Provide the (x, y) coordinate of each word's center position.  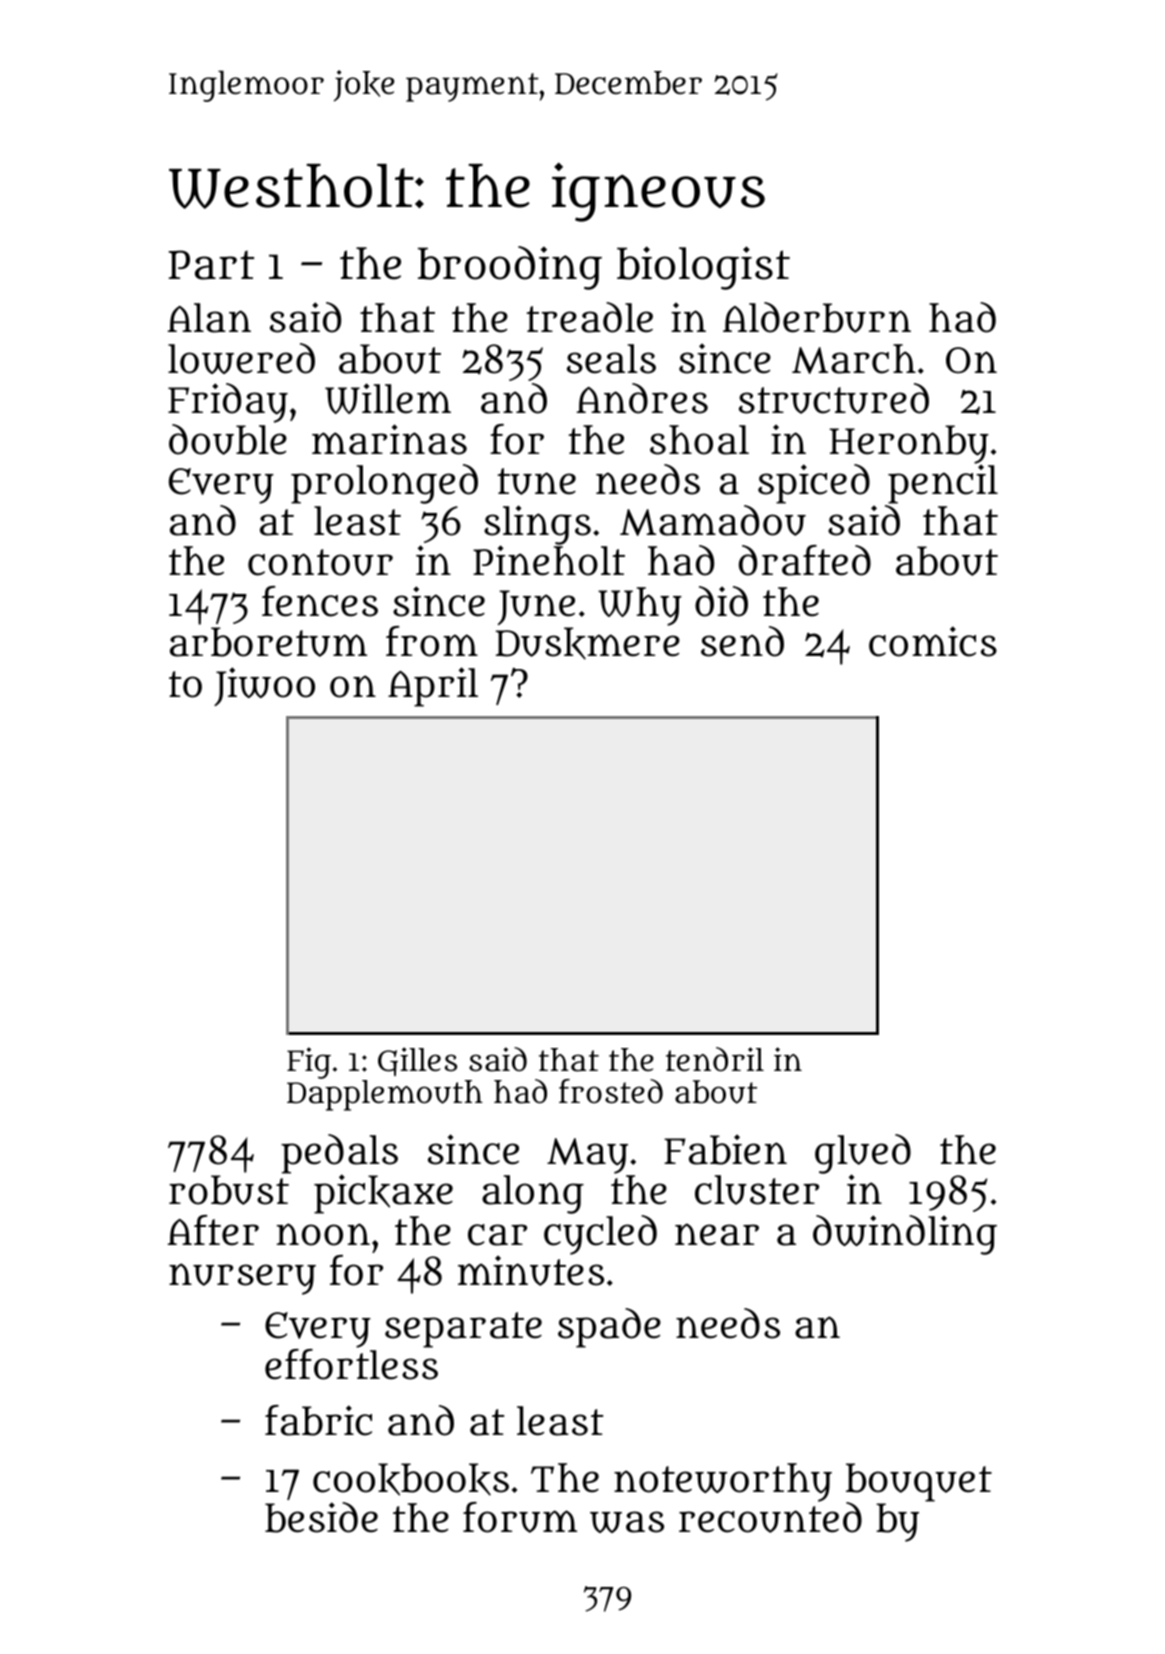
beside (321, 1517)
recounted (770, 1518)
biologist (703, 268)
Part (211, 265)
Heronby (909, 444)
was (627, 1522)
